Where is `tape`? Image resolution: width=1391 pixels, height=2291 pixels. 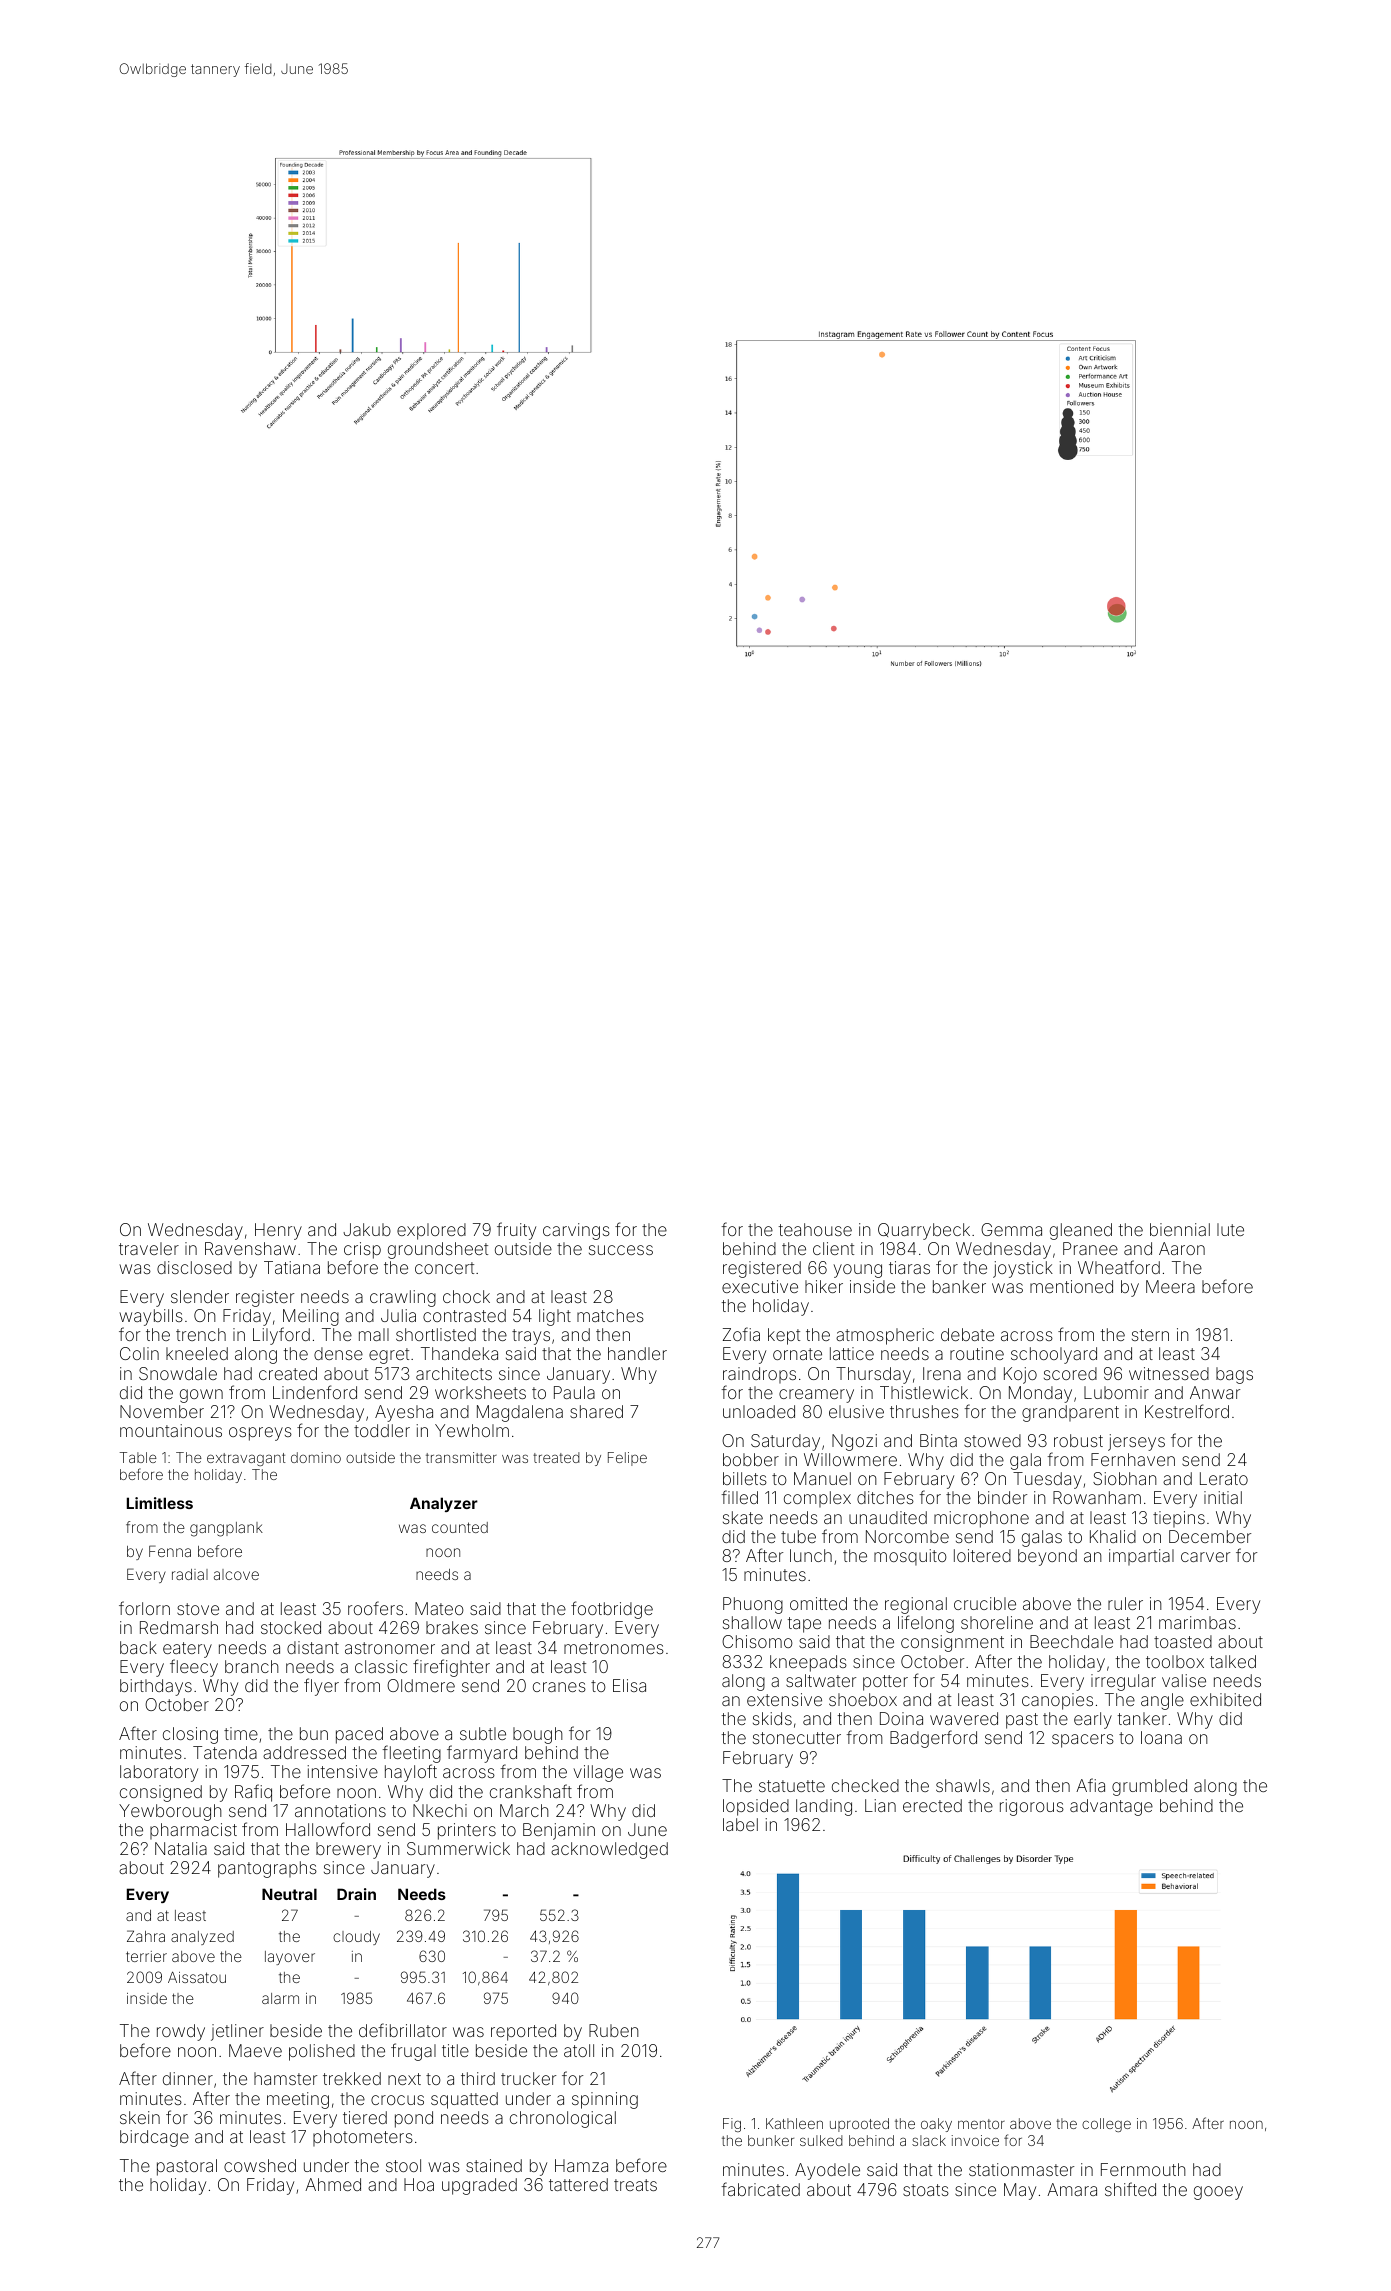 tape is located at coordinates (804, 1625).
